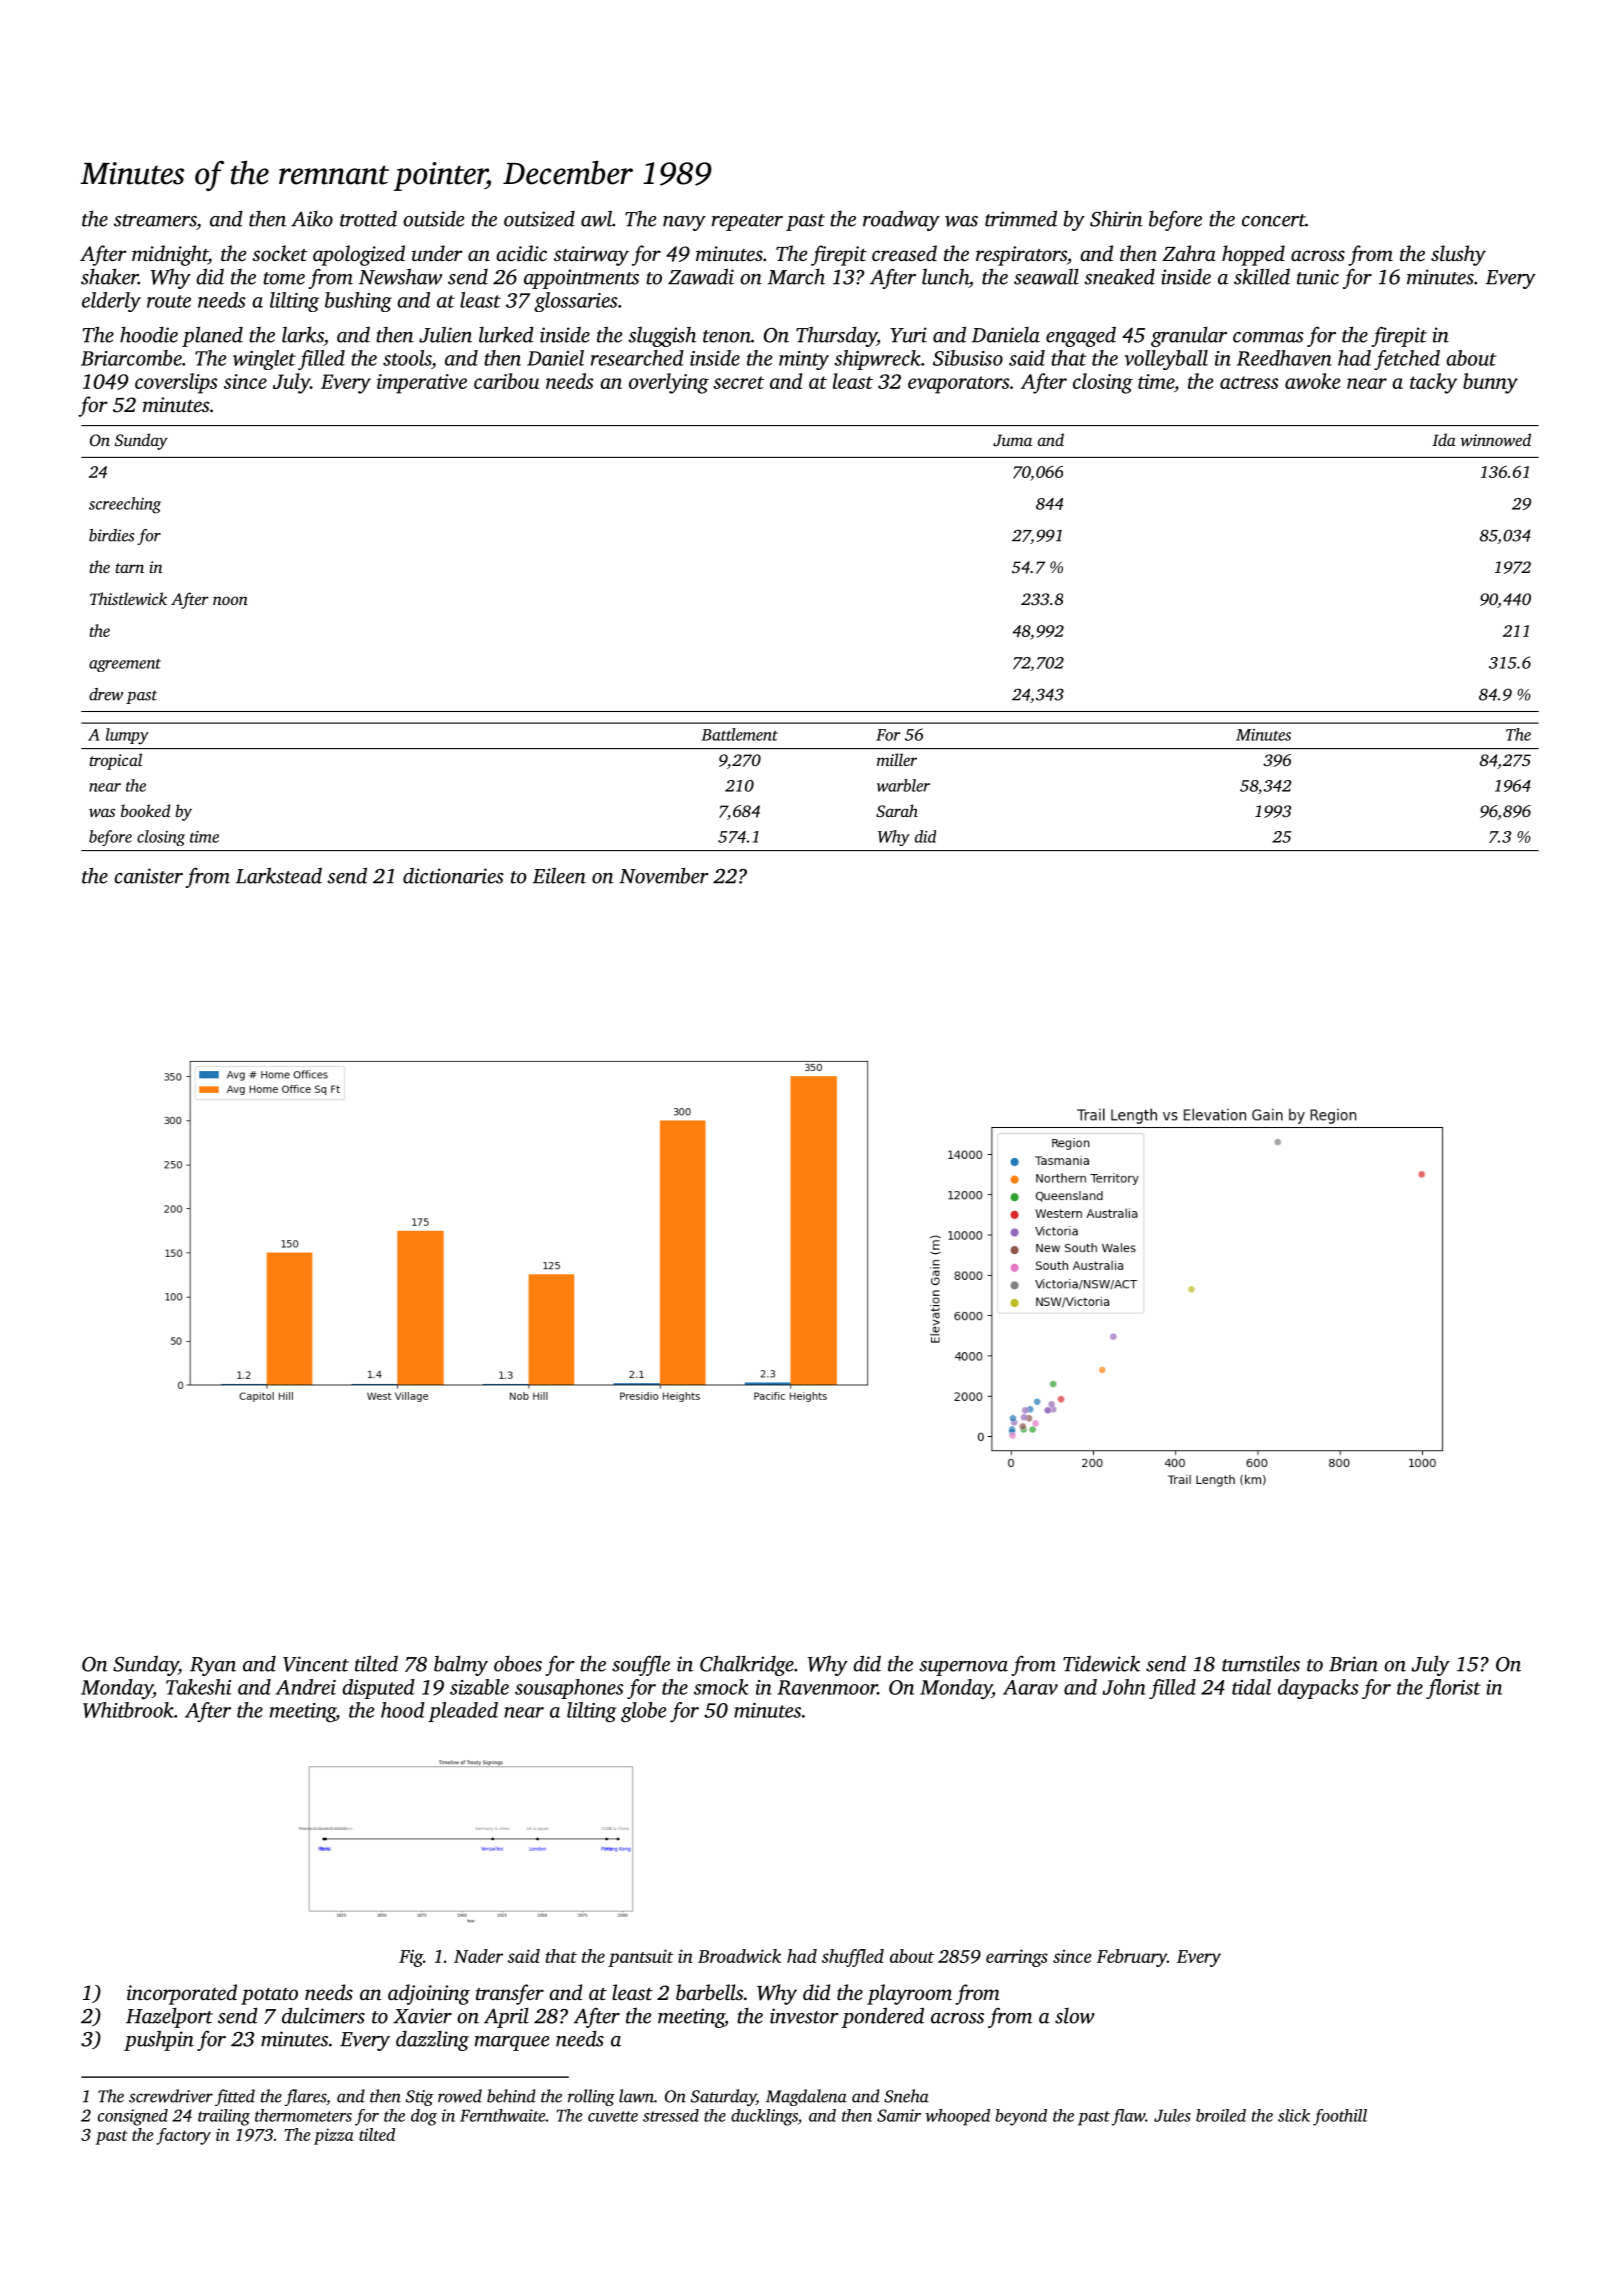 Image resolution: width=1620 pixels, height=2292 pixels. I want to click on pizza, so click(333, 2136).
